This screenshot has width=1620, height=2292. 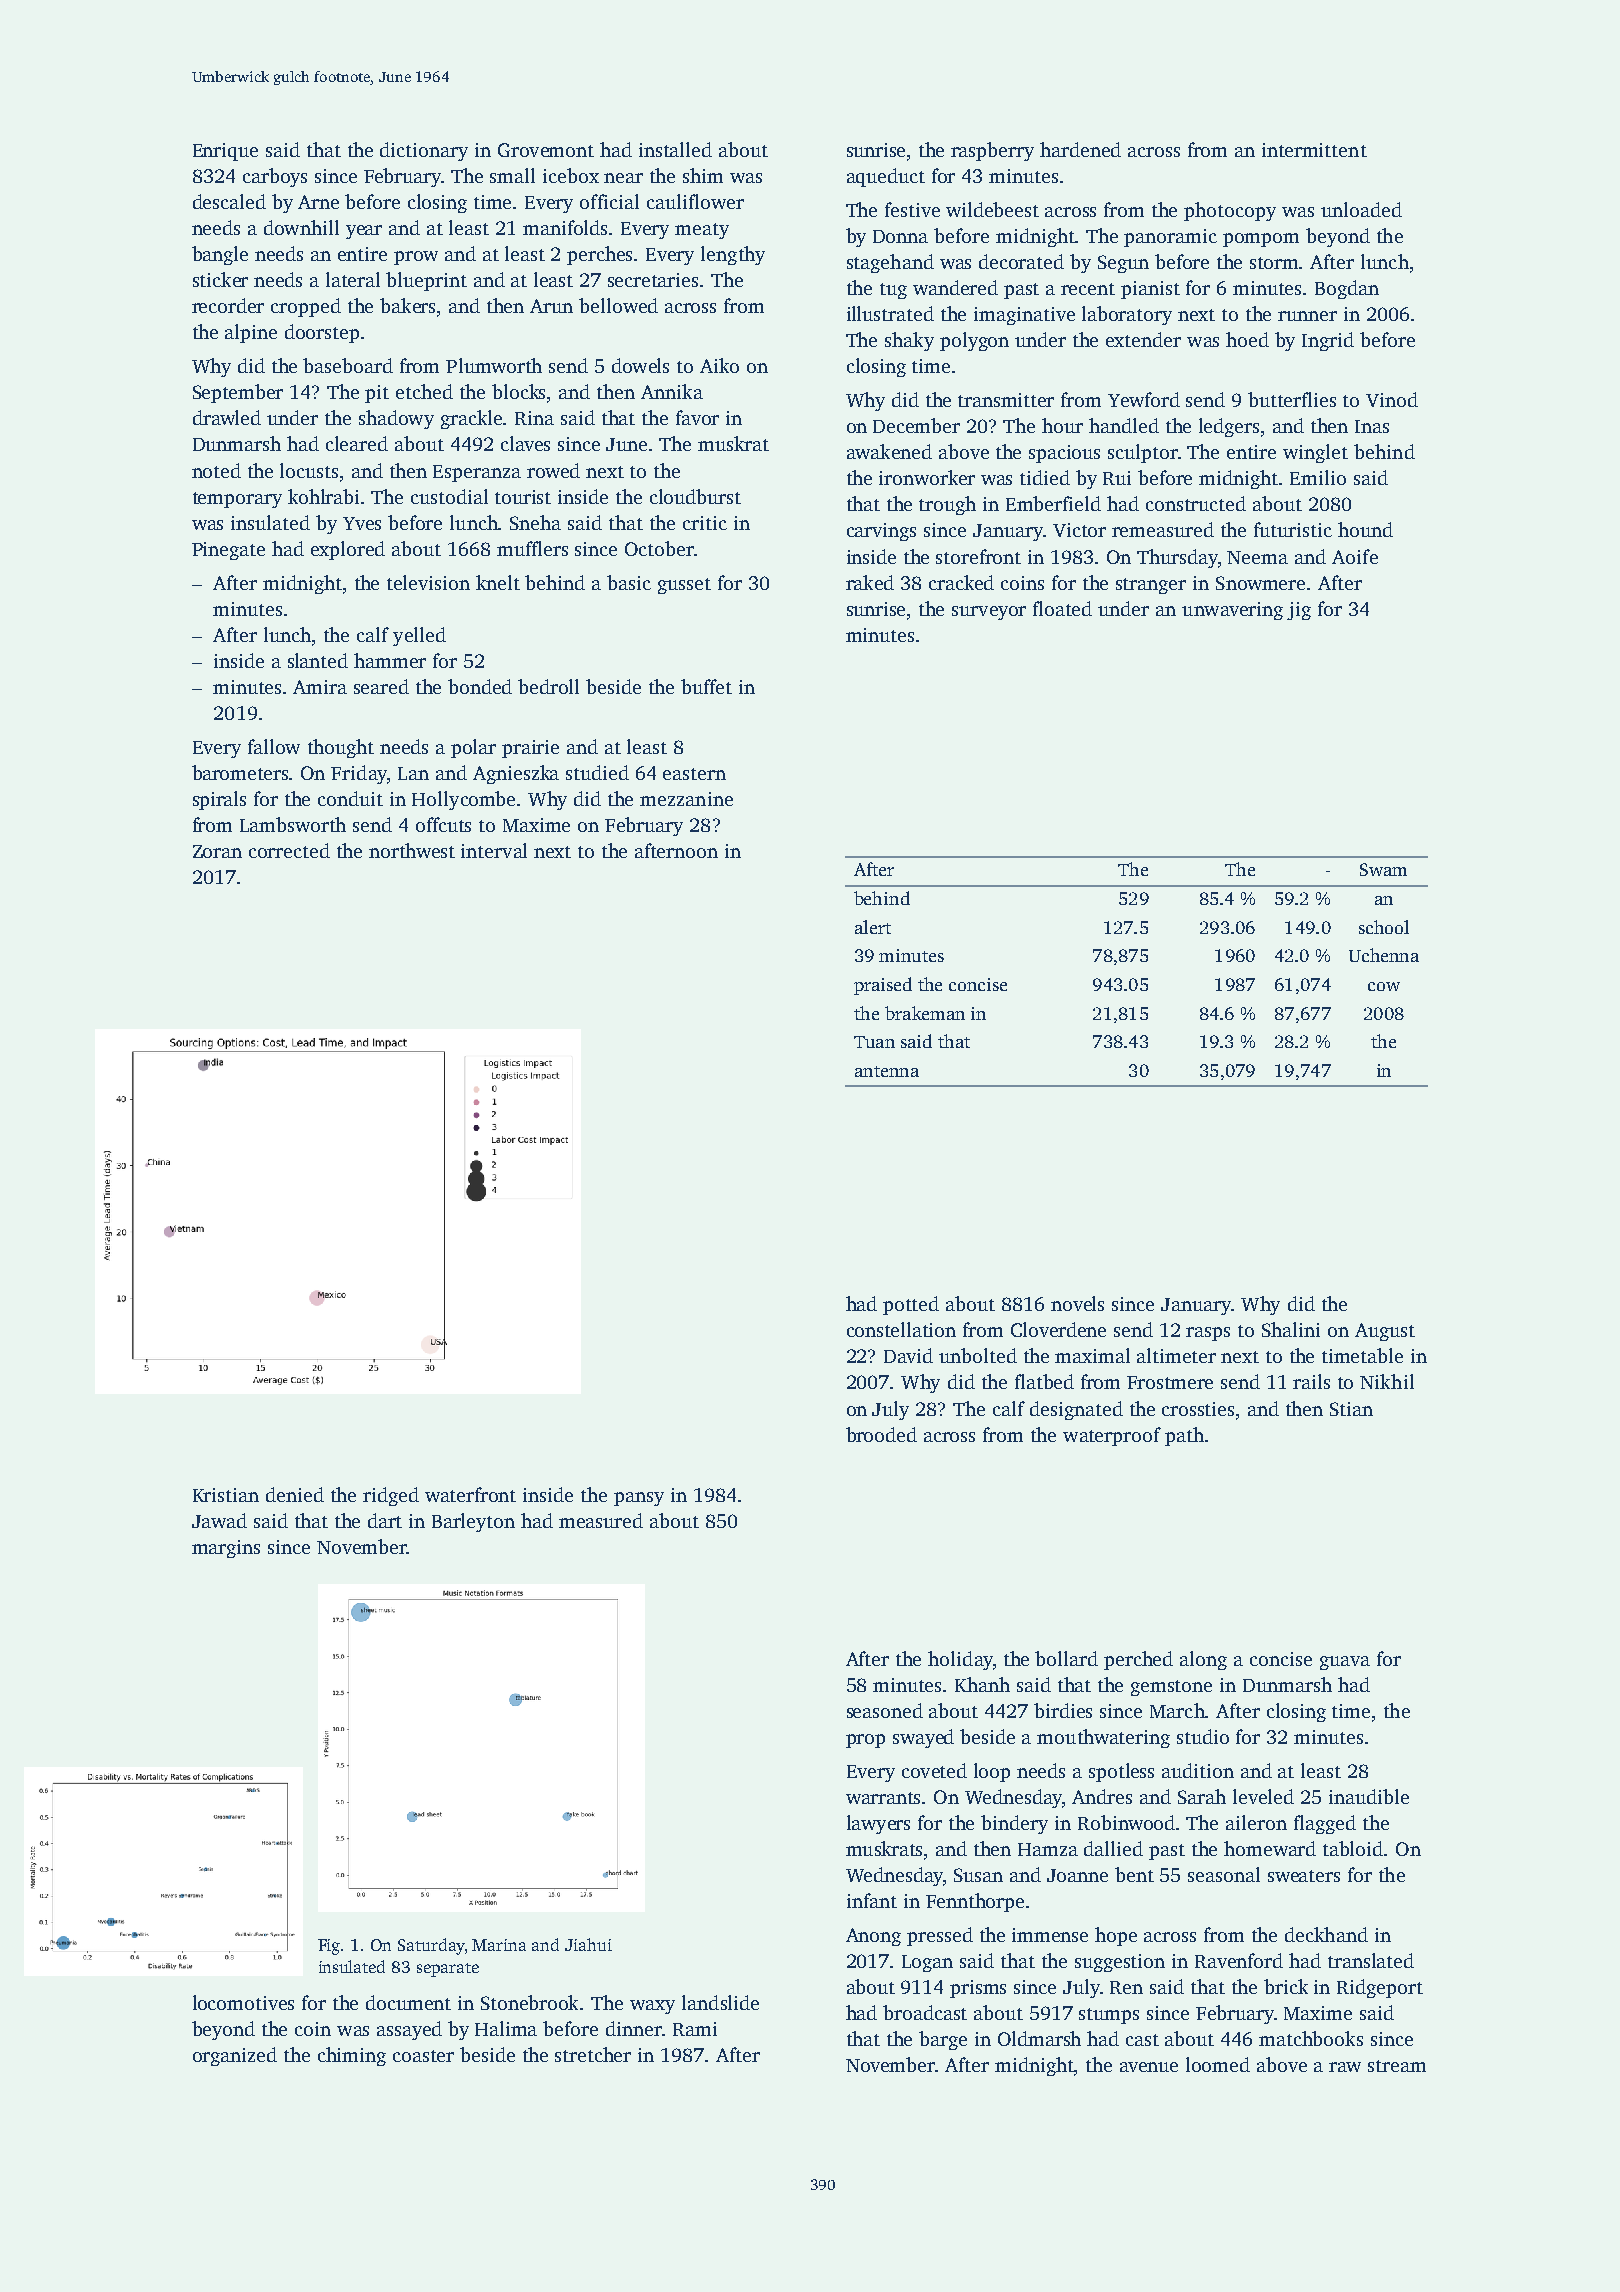 What do you see at coordinates (925, 1013) in the screenshot?
I see `brakeman` at bounding box center [925, 1013].
